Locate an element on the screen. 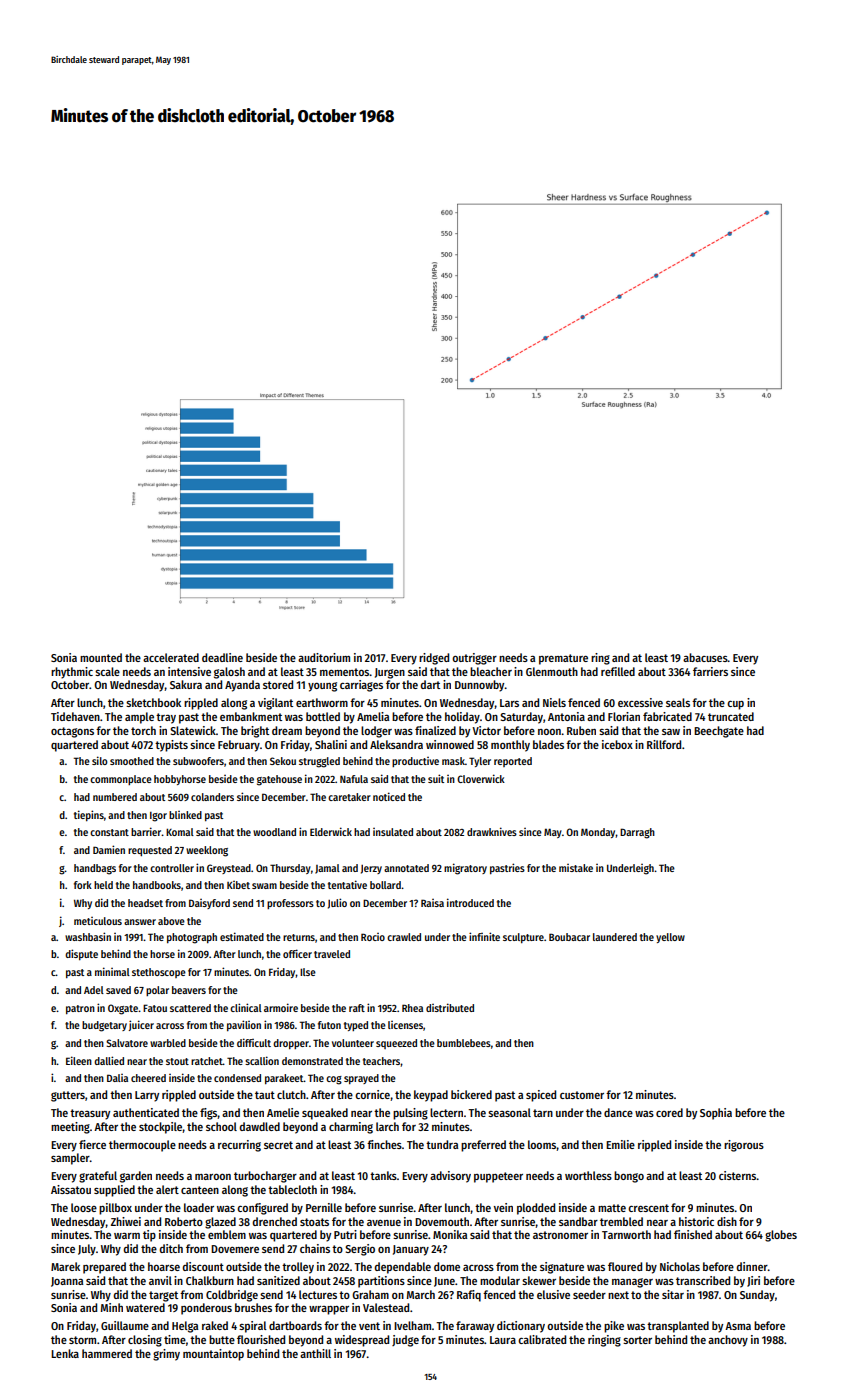 The image size is (849, 1400). Eileen is located at coordinates (79, 1060).
